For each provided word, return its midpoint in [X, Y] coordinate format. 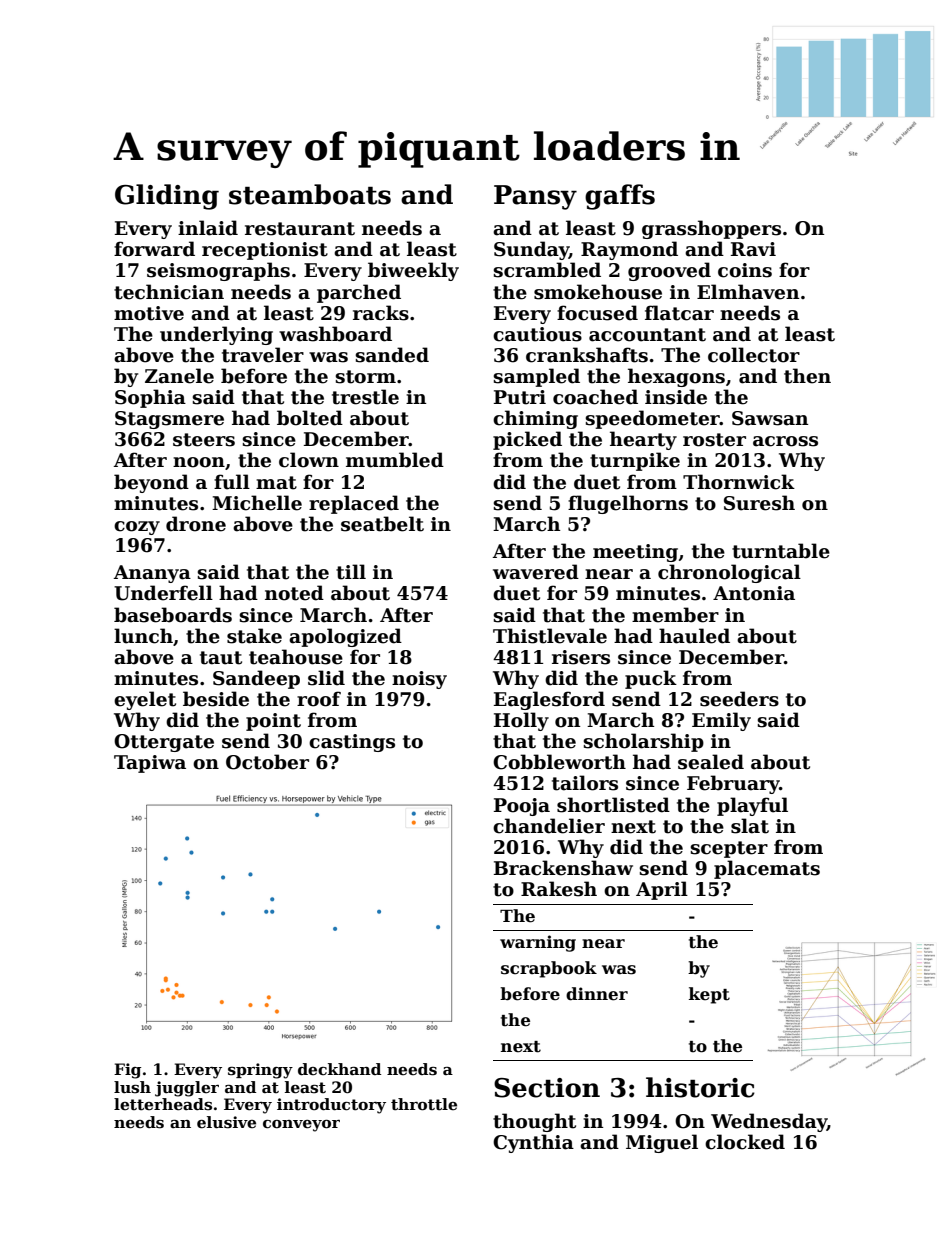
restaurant [300, 229]
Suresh [759, 503]
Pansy [535, 197]
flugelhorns [628, 504]
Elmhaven [748, 292]
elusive [226, 1122]
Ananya [152, 574]
